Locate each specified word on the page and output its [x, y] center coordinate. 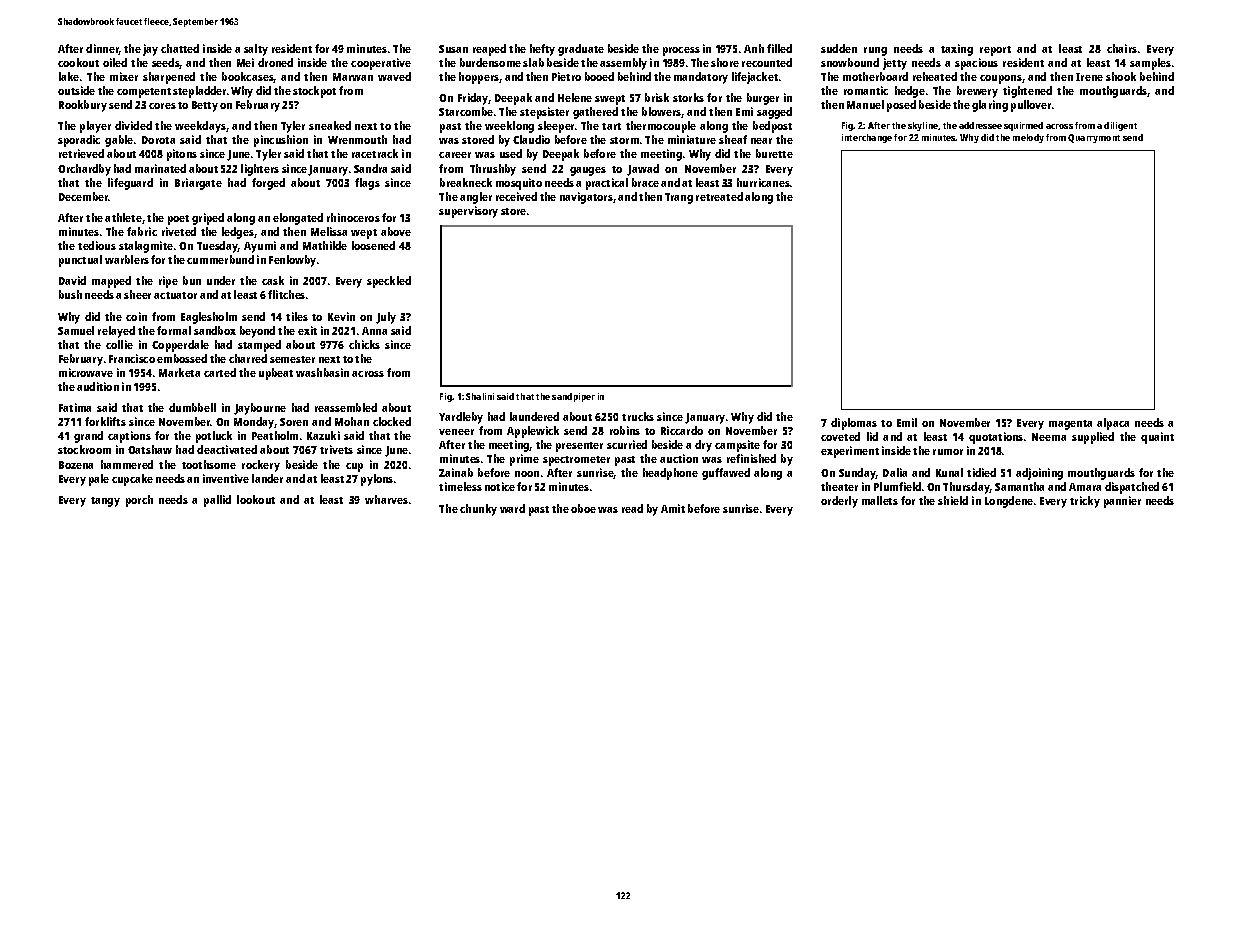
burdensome [490, 62]
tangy [105, 502]
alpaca [1113, 424]
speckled [389, 282]
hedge [910, 92]
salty [256, 50]
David [72, 280]
